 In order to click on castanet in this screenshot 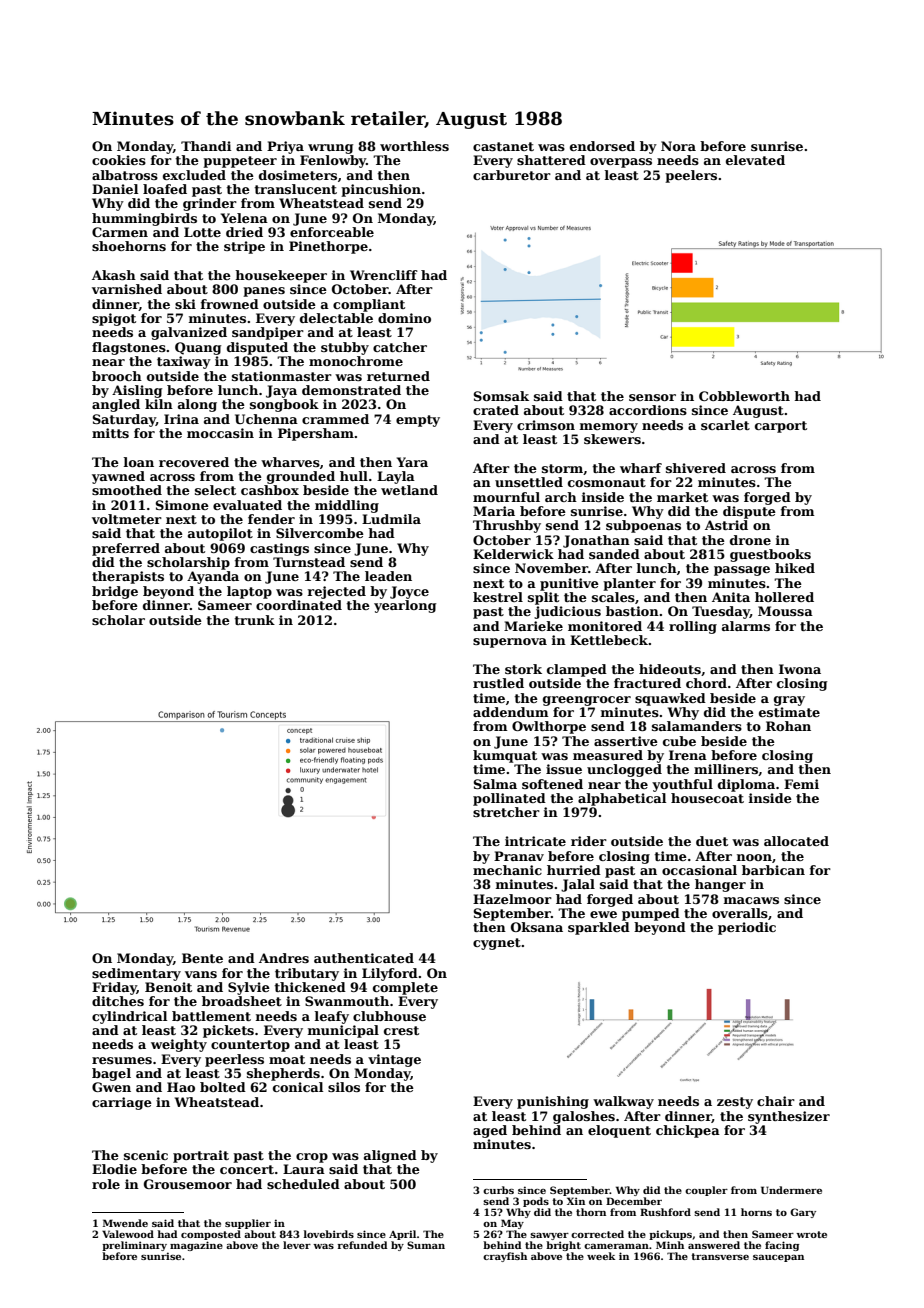, I will do `click(503, 146)`.
